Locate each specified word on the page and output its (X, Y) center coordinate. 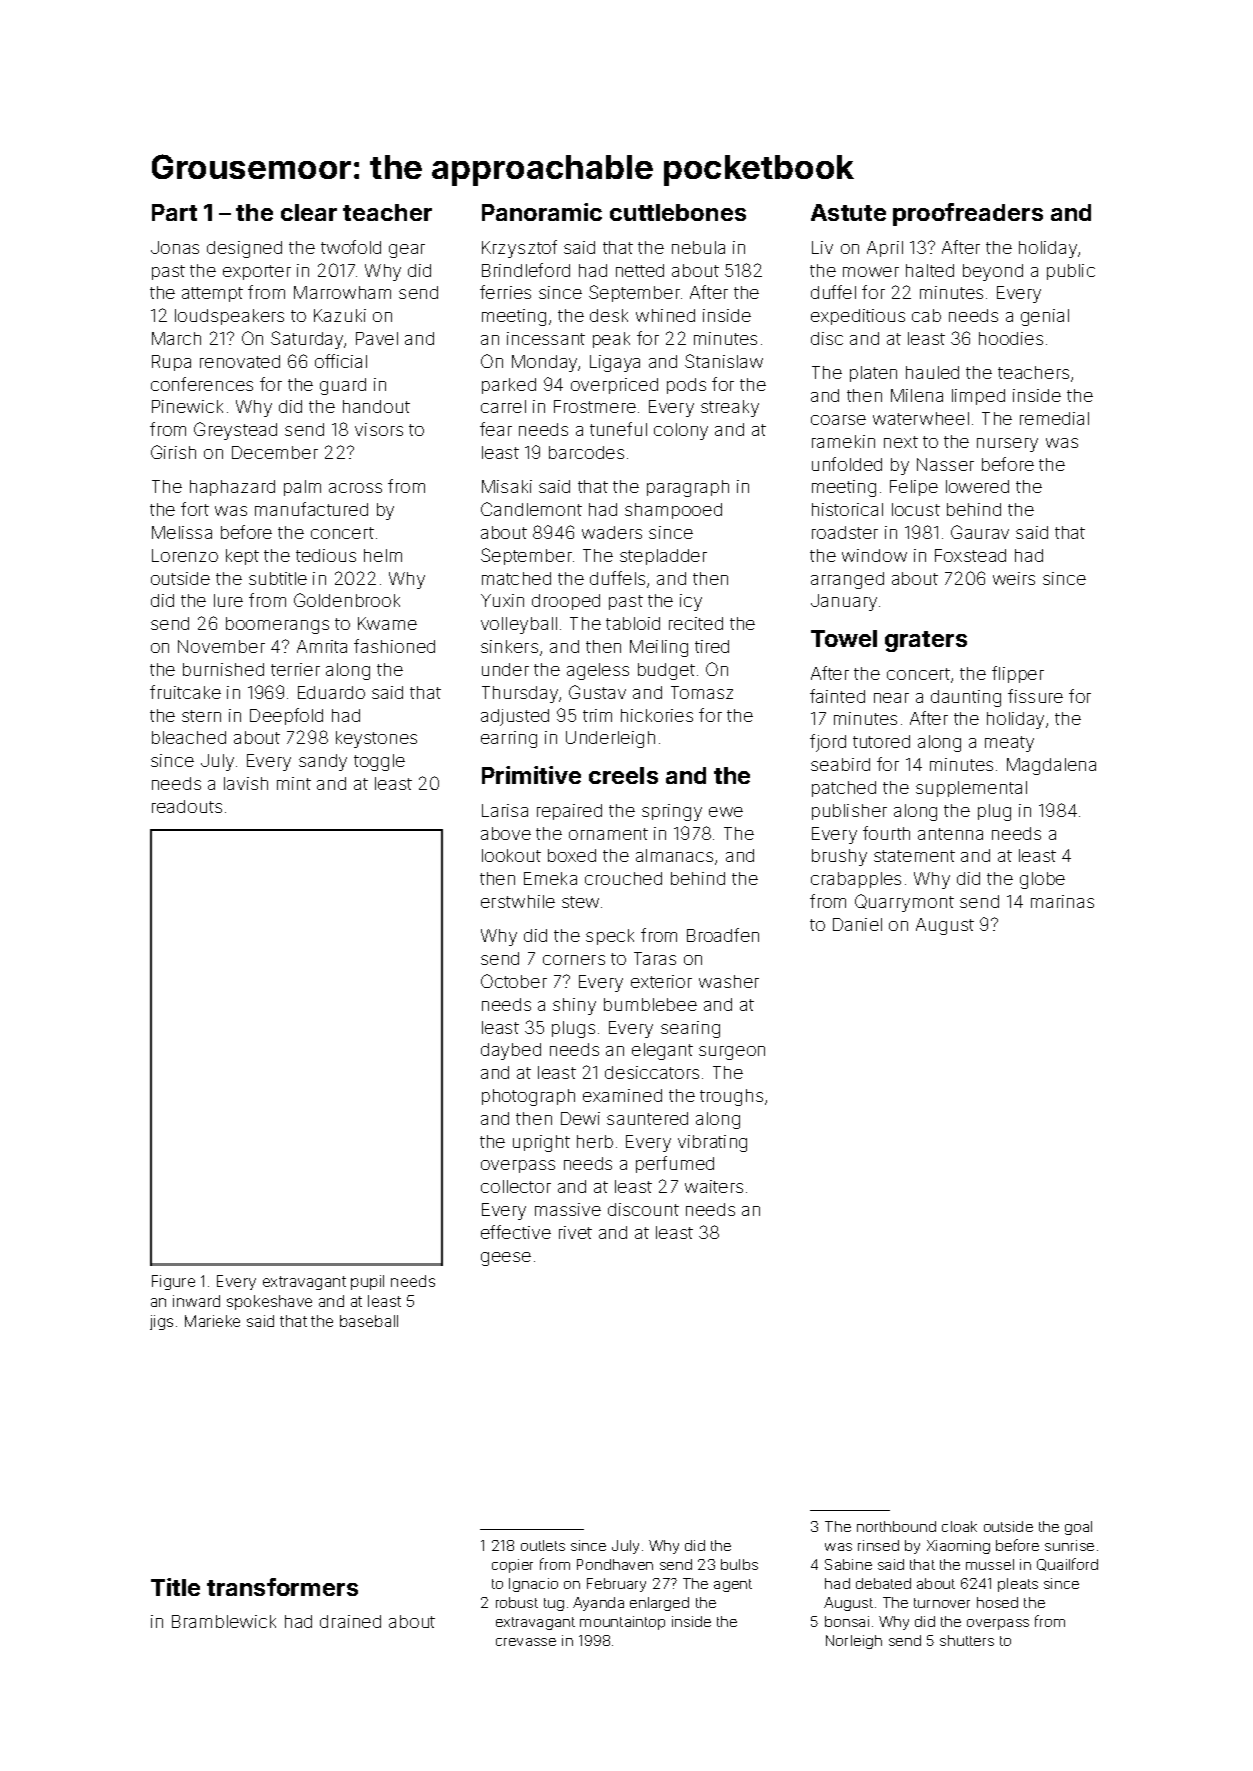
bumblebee (650, 1004)
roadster (845, 532)
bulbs (739, 1564)
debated (883, 1583)
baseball (369, 1321)
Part (174, 212)
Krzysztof (519, 249)
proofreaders (968, 214)
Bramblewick (224, 1621)
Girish (173, 452)
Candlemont (531, 509)
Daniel (857, 924)
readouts (187, 806)
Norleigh (854, 1642)
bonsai (847, 1621)
